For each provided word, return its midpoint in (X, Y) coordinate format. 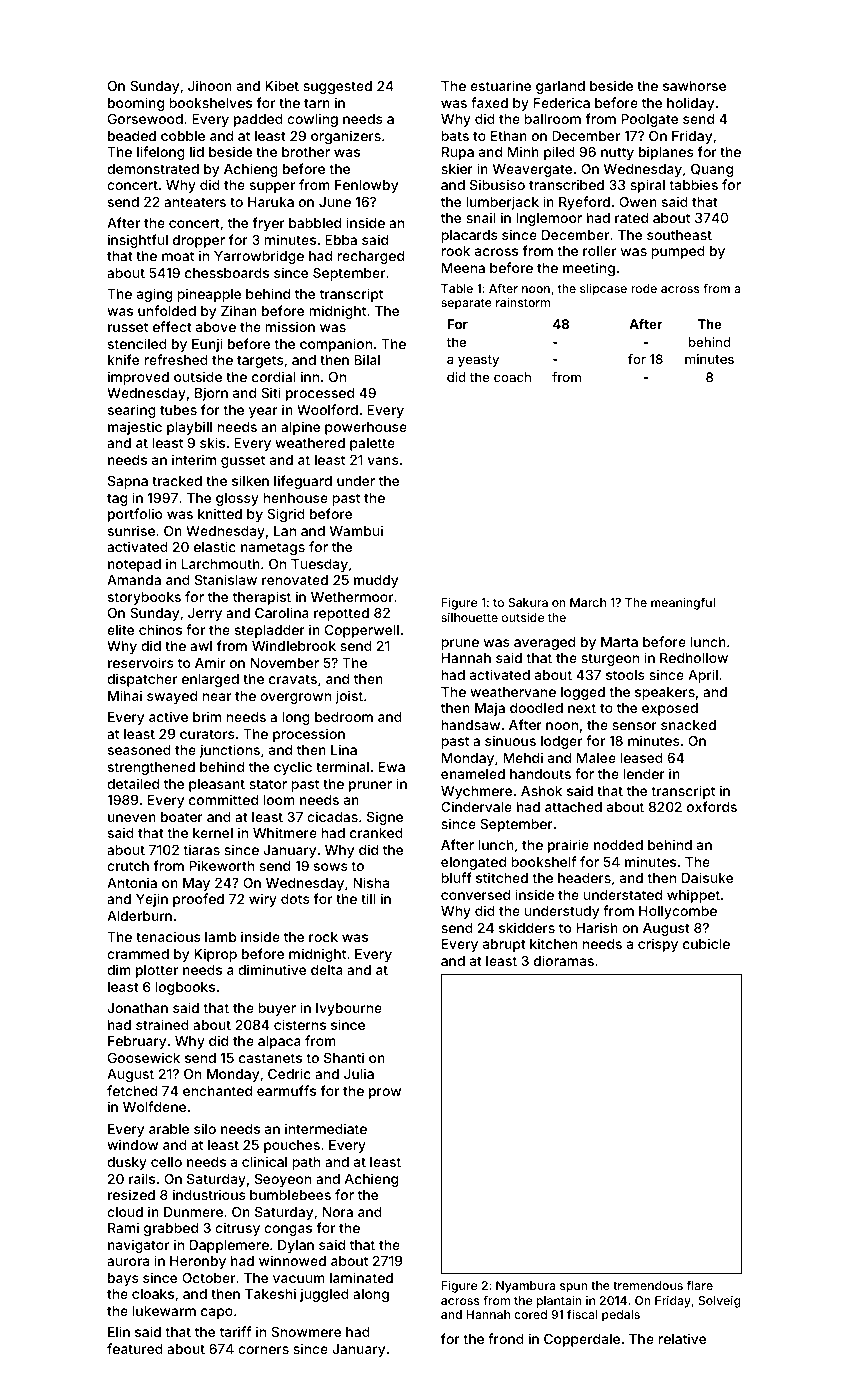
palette (372, 444)
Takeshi (270, 1293)
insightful (138, 241)
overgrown (295, 698)
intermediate (326, 1128)
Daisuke (707, 877)
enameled (473, 774)
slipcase (603, 290)
